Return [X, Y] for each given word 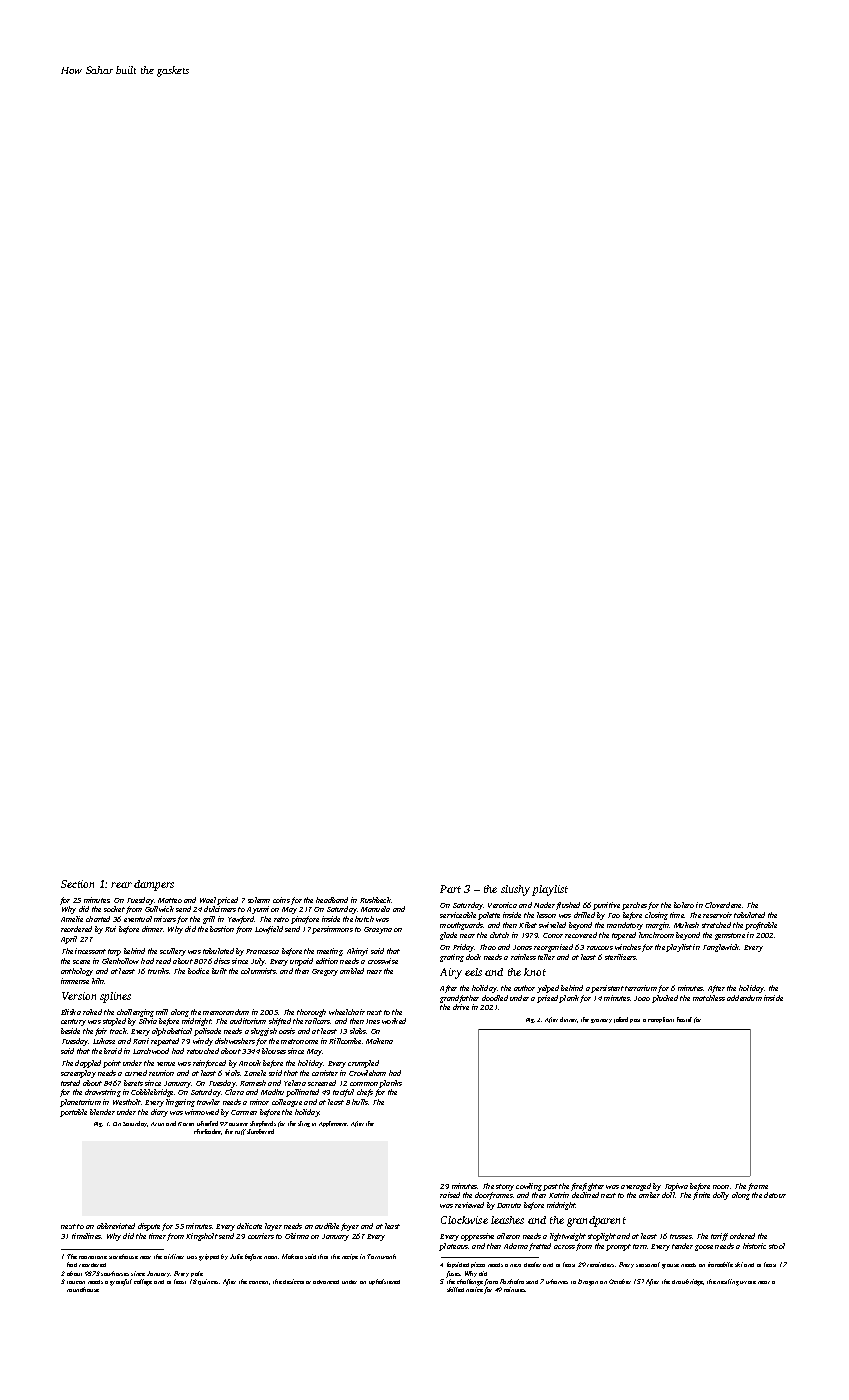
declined [585, 1195]
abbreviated [116, 1226]
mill [162, 1012]
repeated [165, 1042]
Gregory [325, 972]
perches [634, 906]
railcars [318, 1021]
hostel [684, 1019]
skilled [455, 1289]
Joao [642, 998]
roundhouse [83, 1289]
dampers [154, 885]
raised [450, 1195]
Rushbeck [376, 900]
